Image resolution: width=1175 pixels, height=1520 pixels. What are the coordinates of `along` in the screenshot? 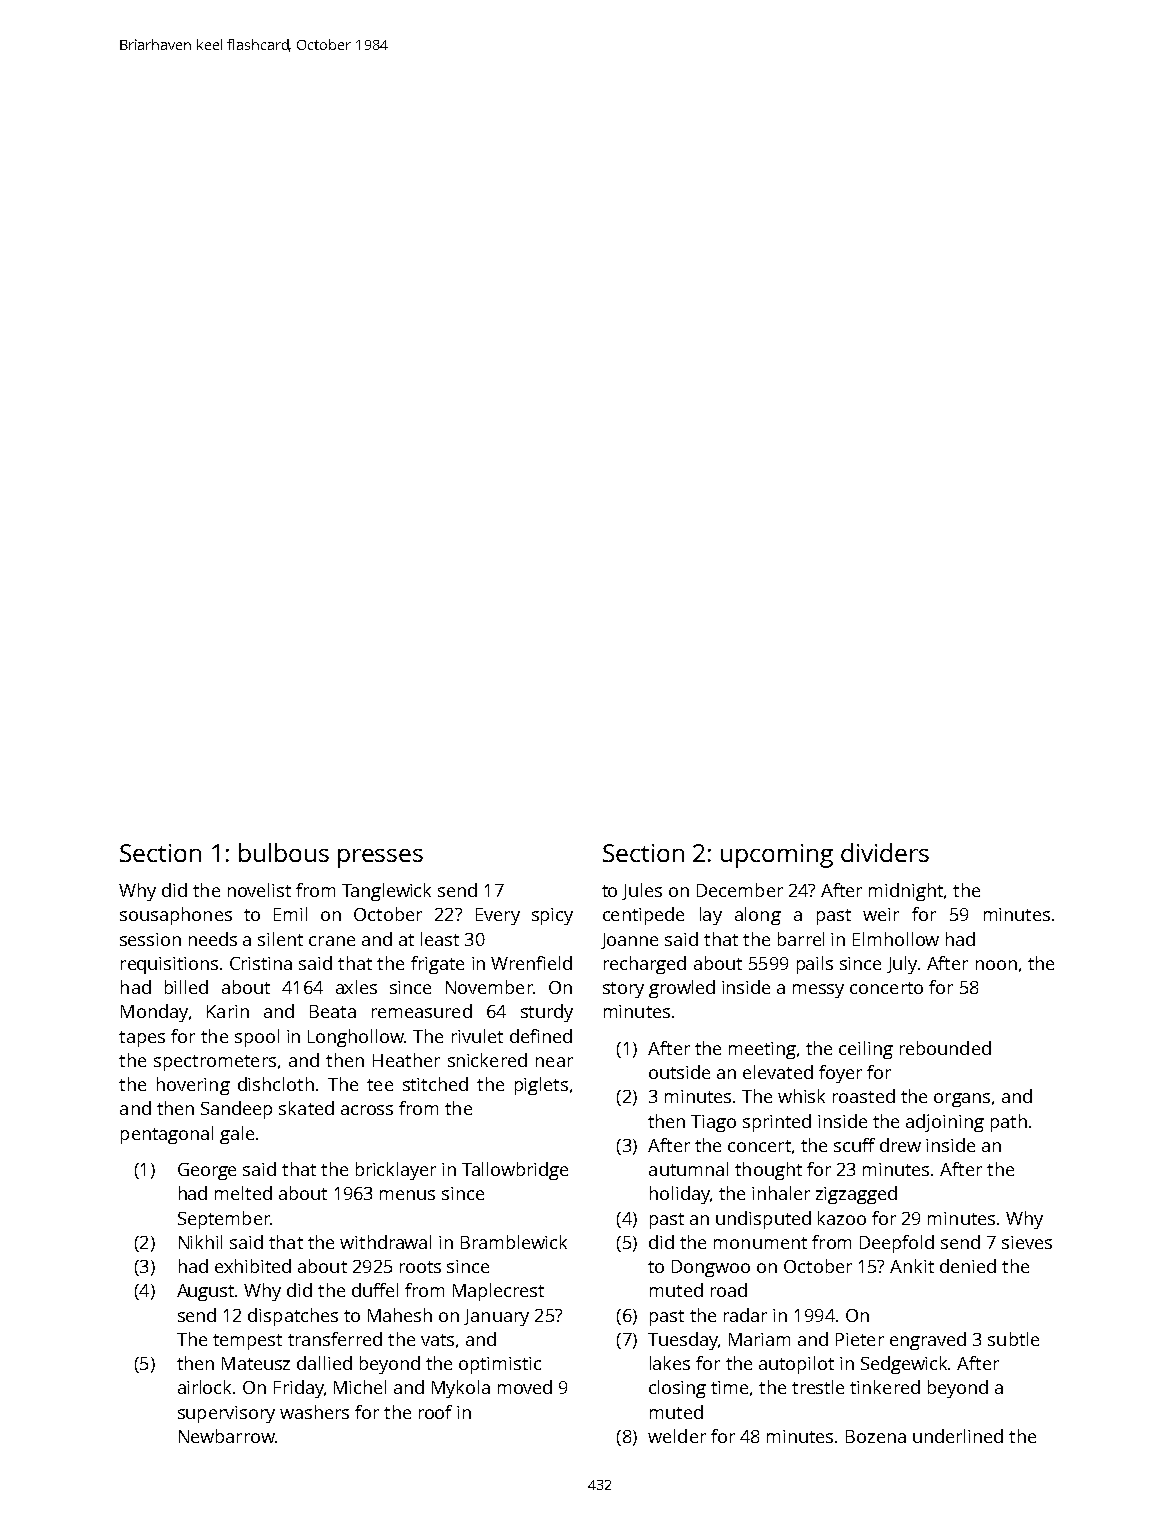 It's located at (758, 916).
